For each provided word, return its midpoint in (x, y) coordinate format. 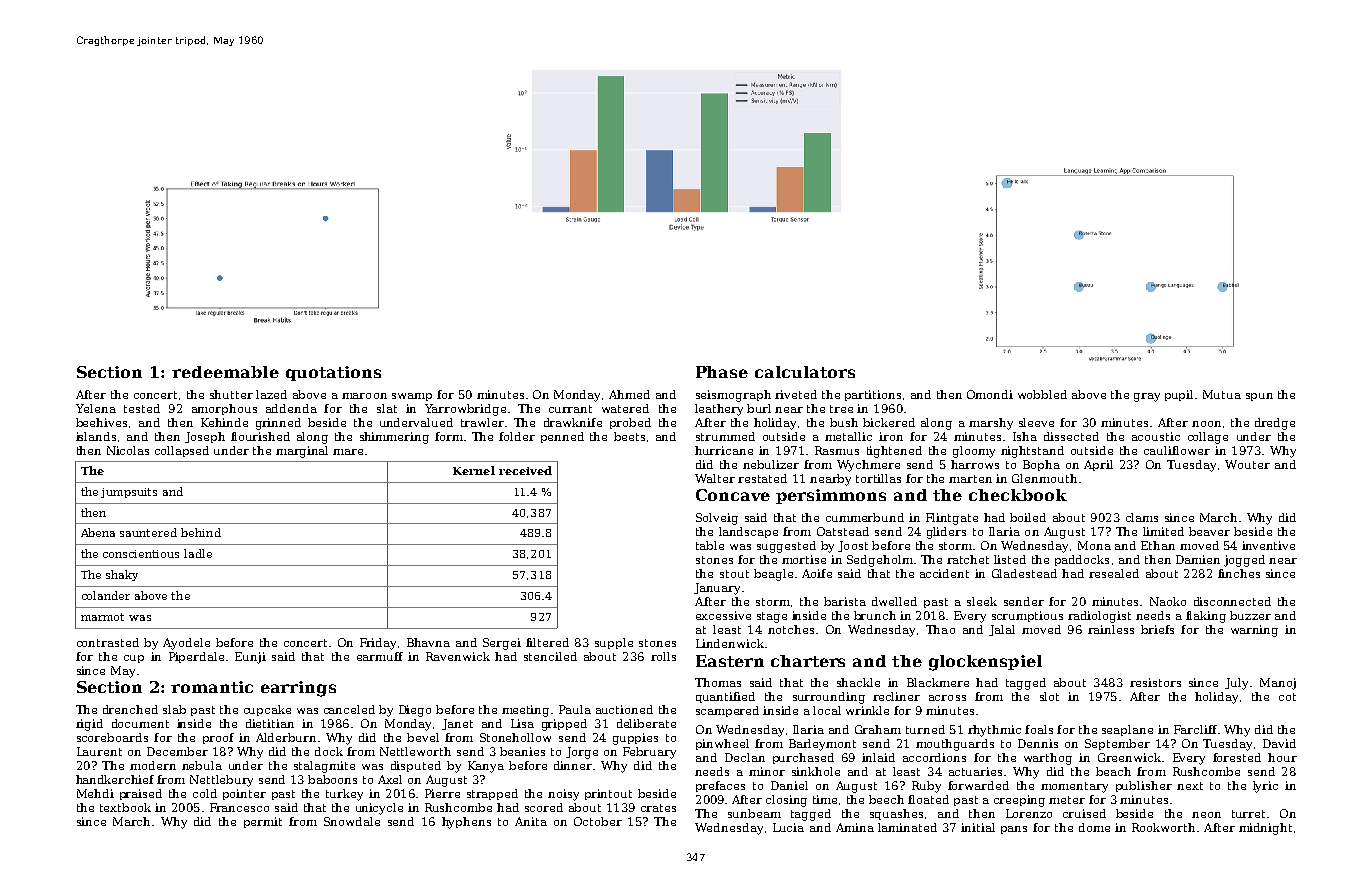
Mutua (1222, 394)
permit (263, 822)
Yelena (96, 408)
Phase (722, 372)
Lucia (788, 827)
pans (1014, 830)
